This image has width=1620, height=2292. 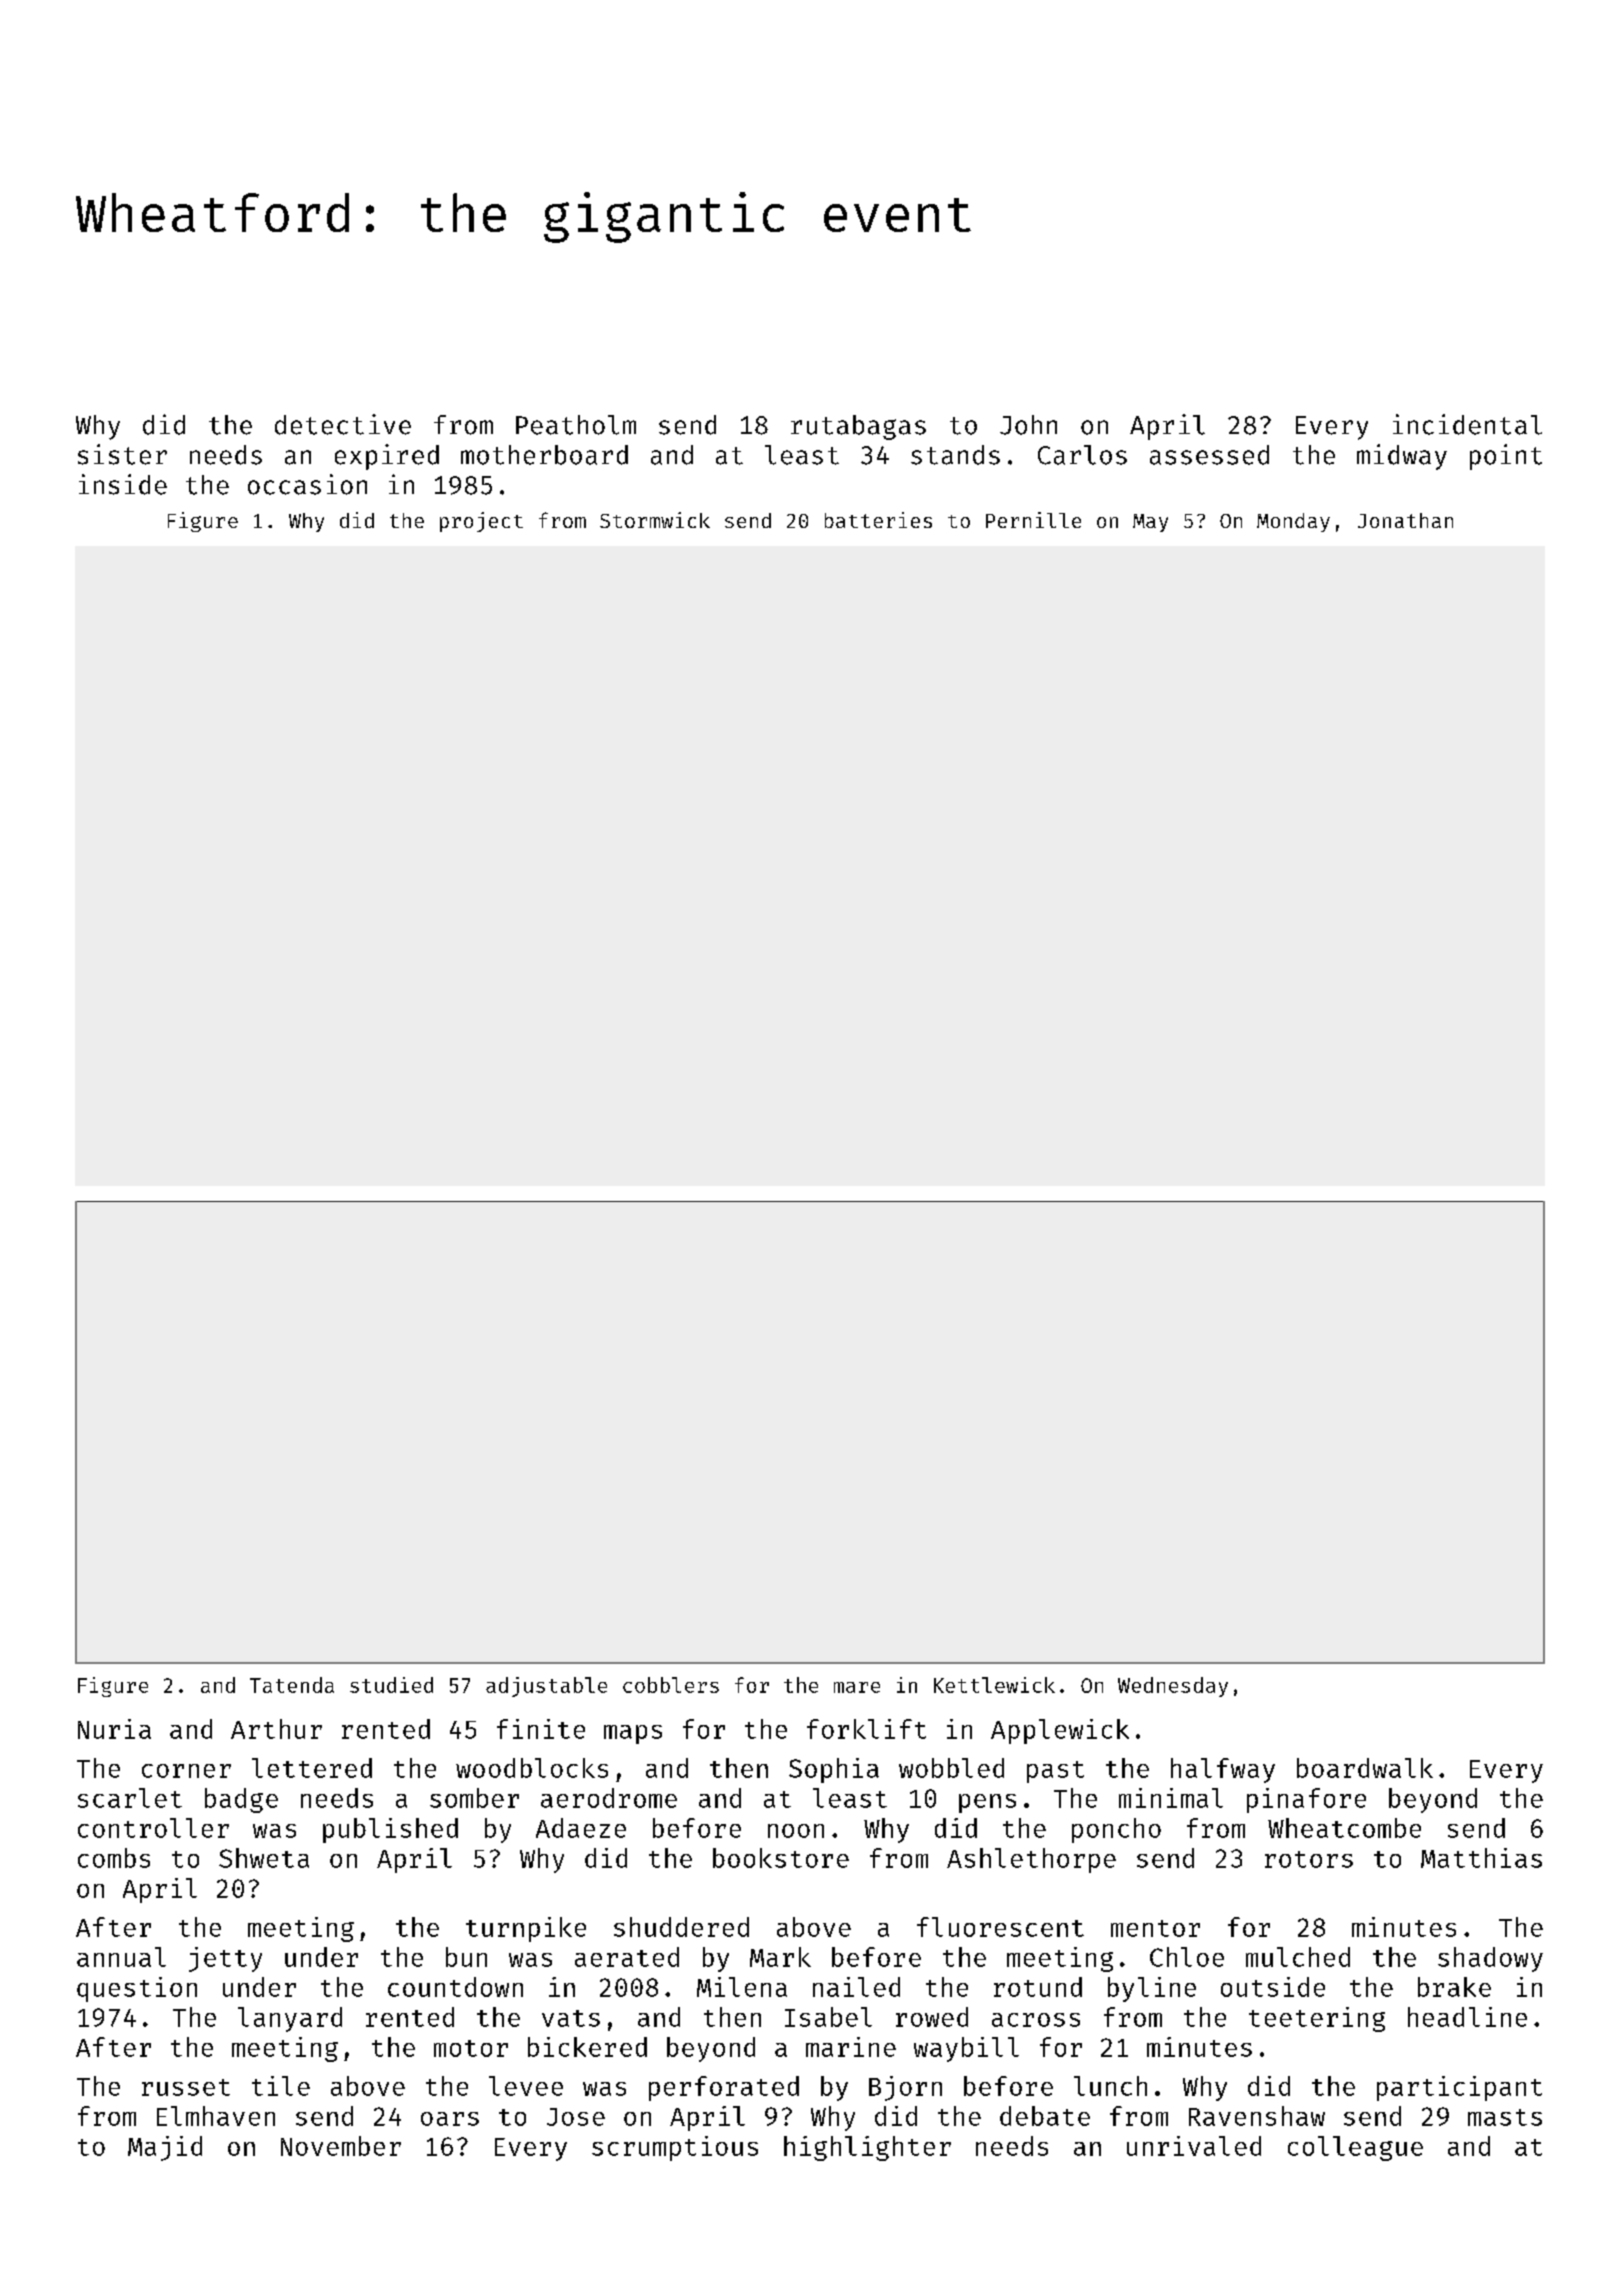 I want to click on point, so click(x=1506, y=457).
